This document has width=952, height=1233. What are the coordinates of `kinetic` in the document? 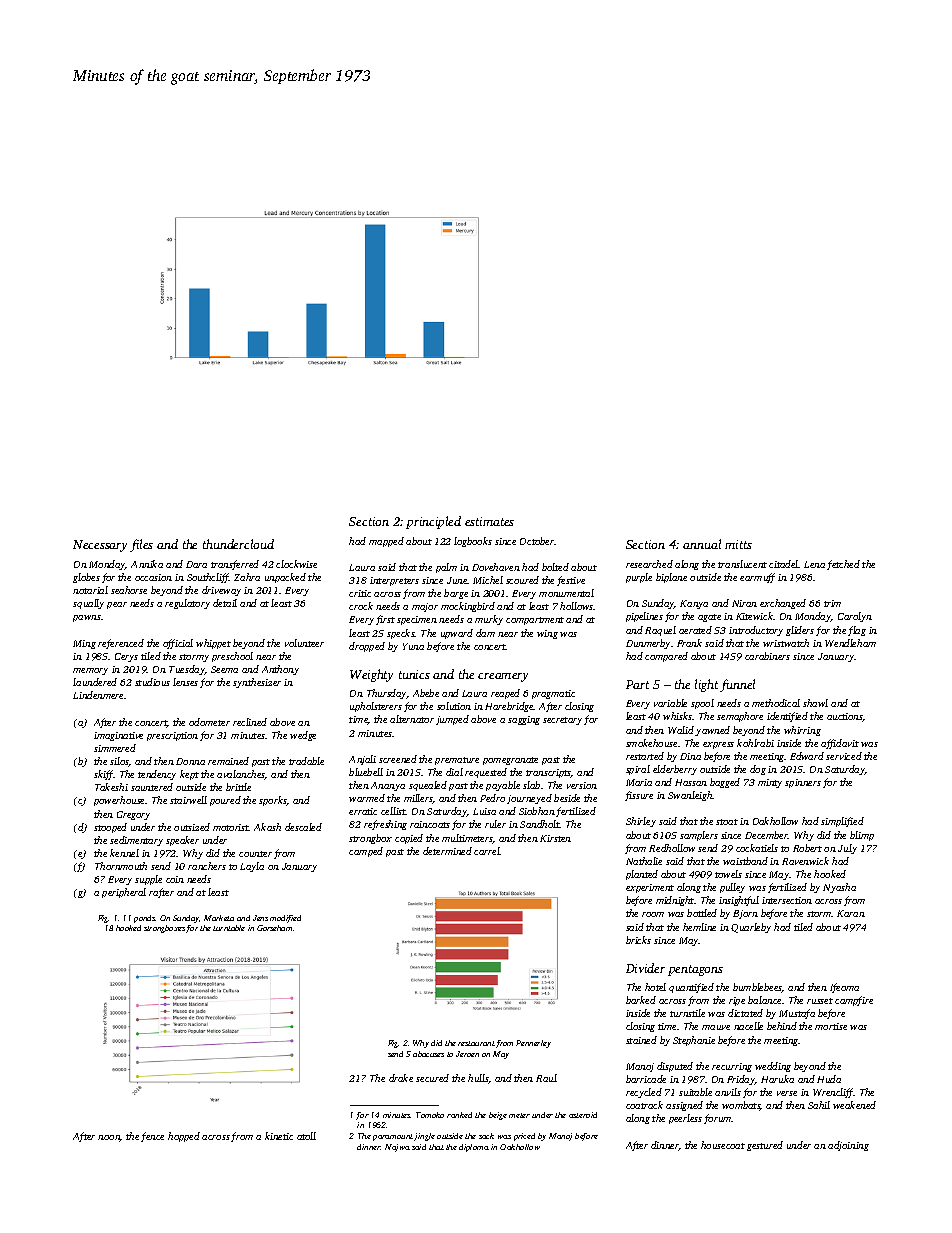 It's located at (279, 1136).
